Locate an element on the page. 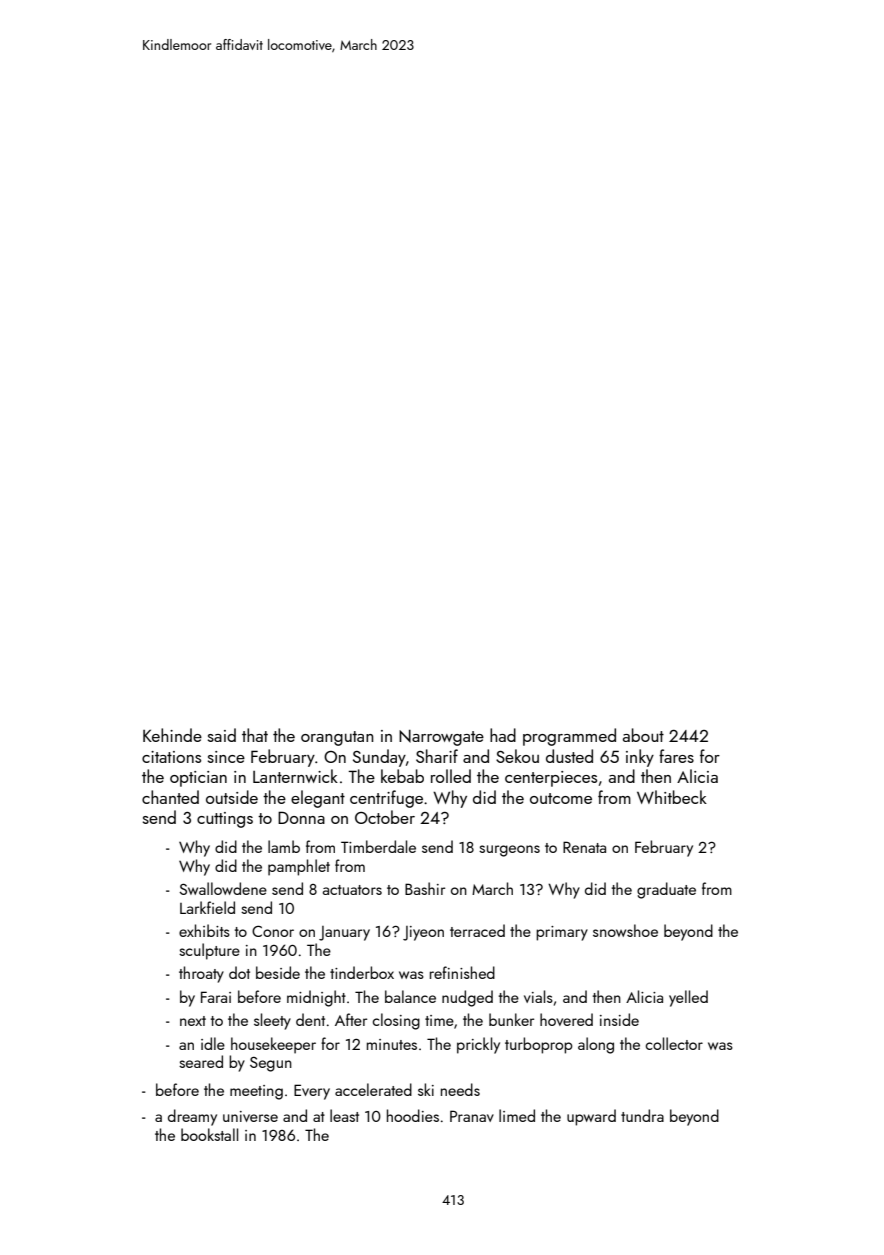 This page has width=884, height=1255. minutes is located at coordinates (392, 1044).
